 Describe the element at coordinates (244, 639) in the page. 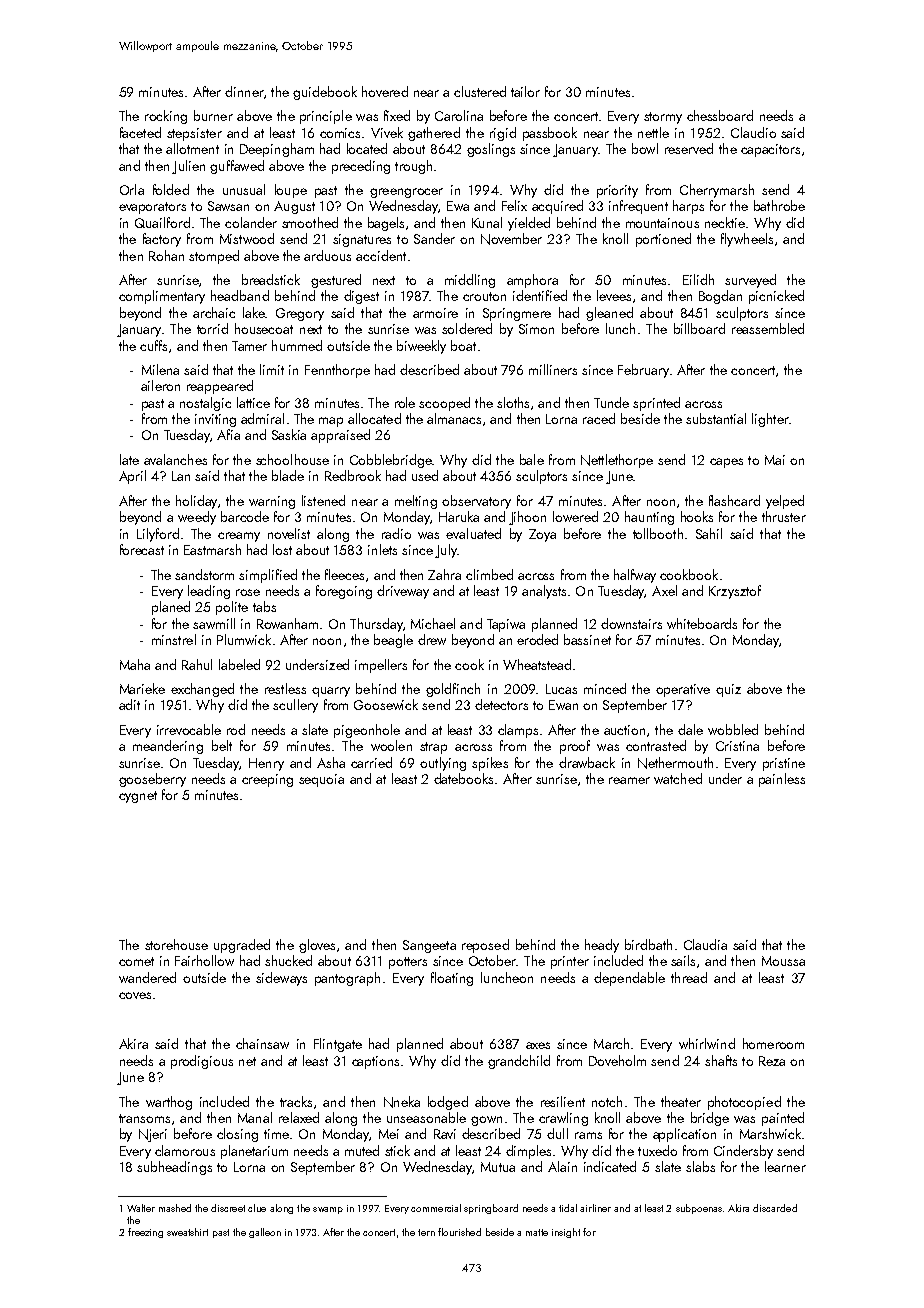

I see `Plumwick` at that location.
